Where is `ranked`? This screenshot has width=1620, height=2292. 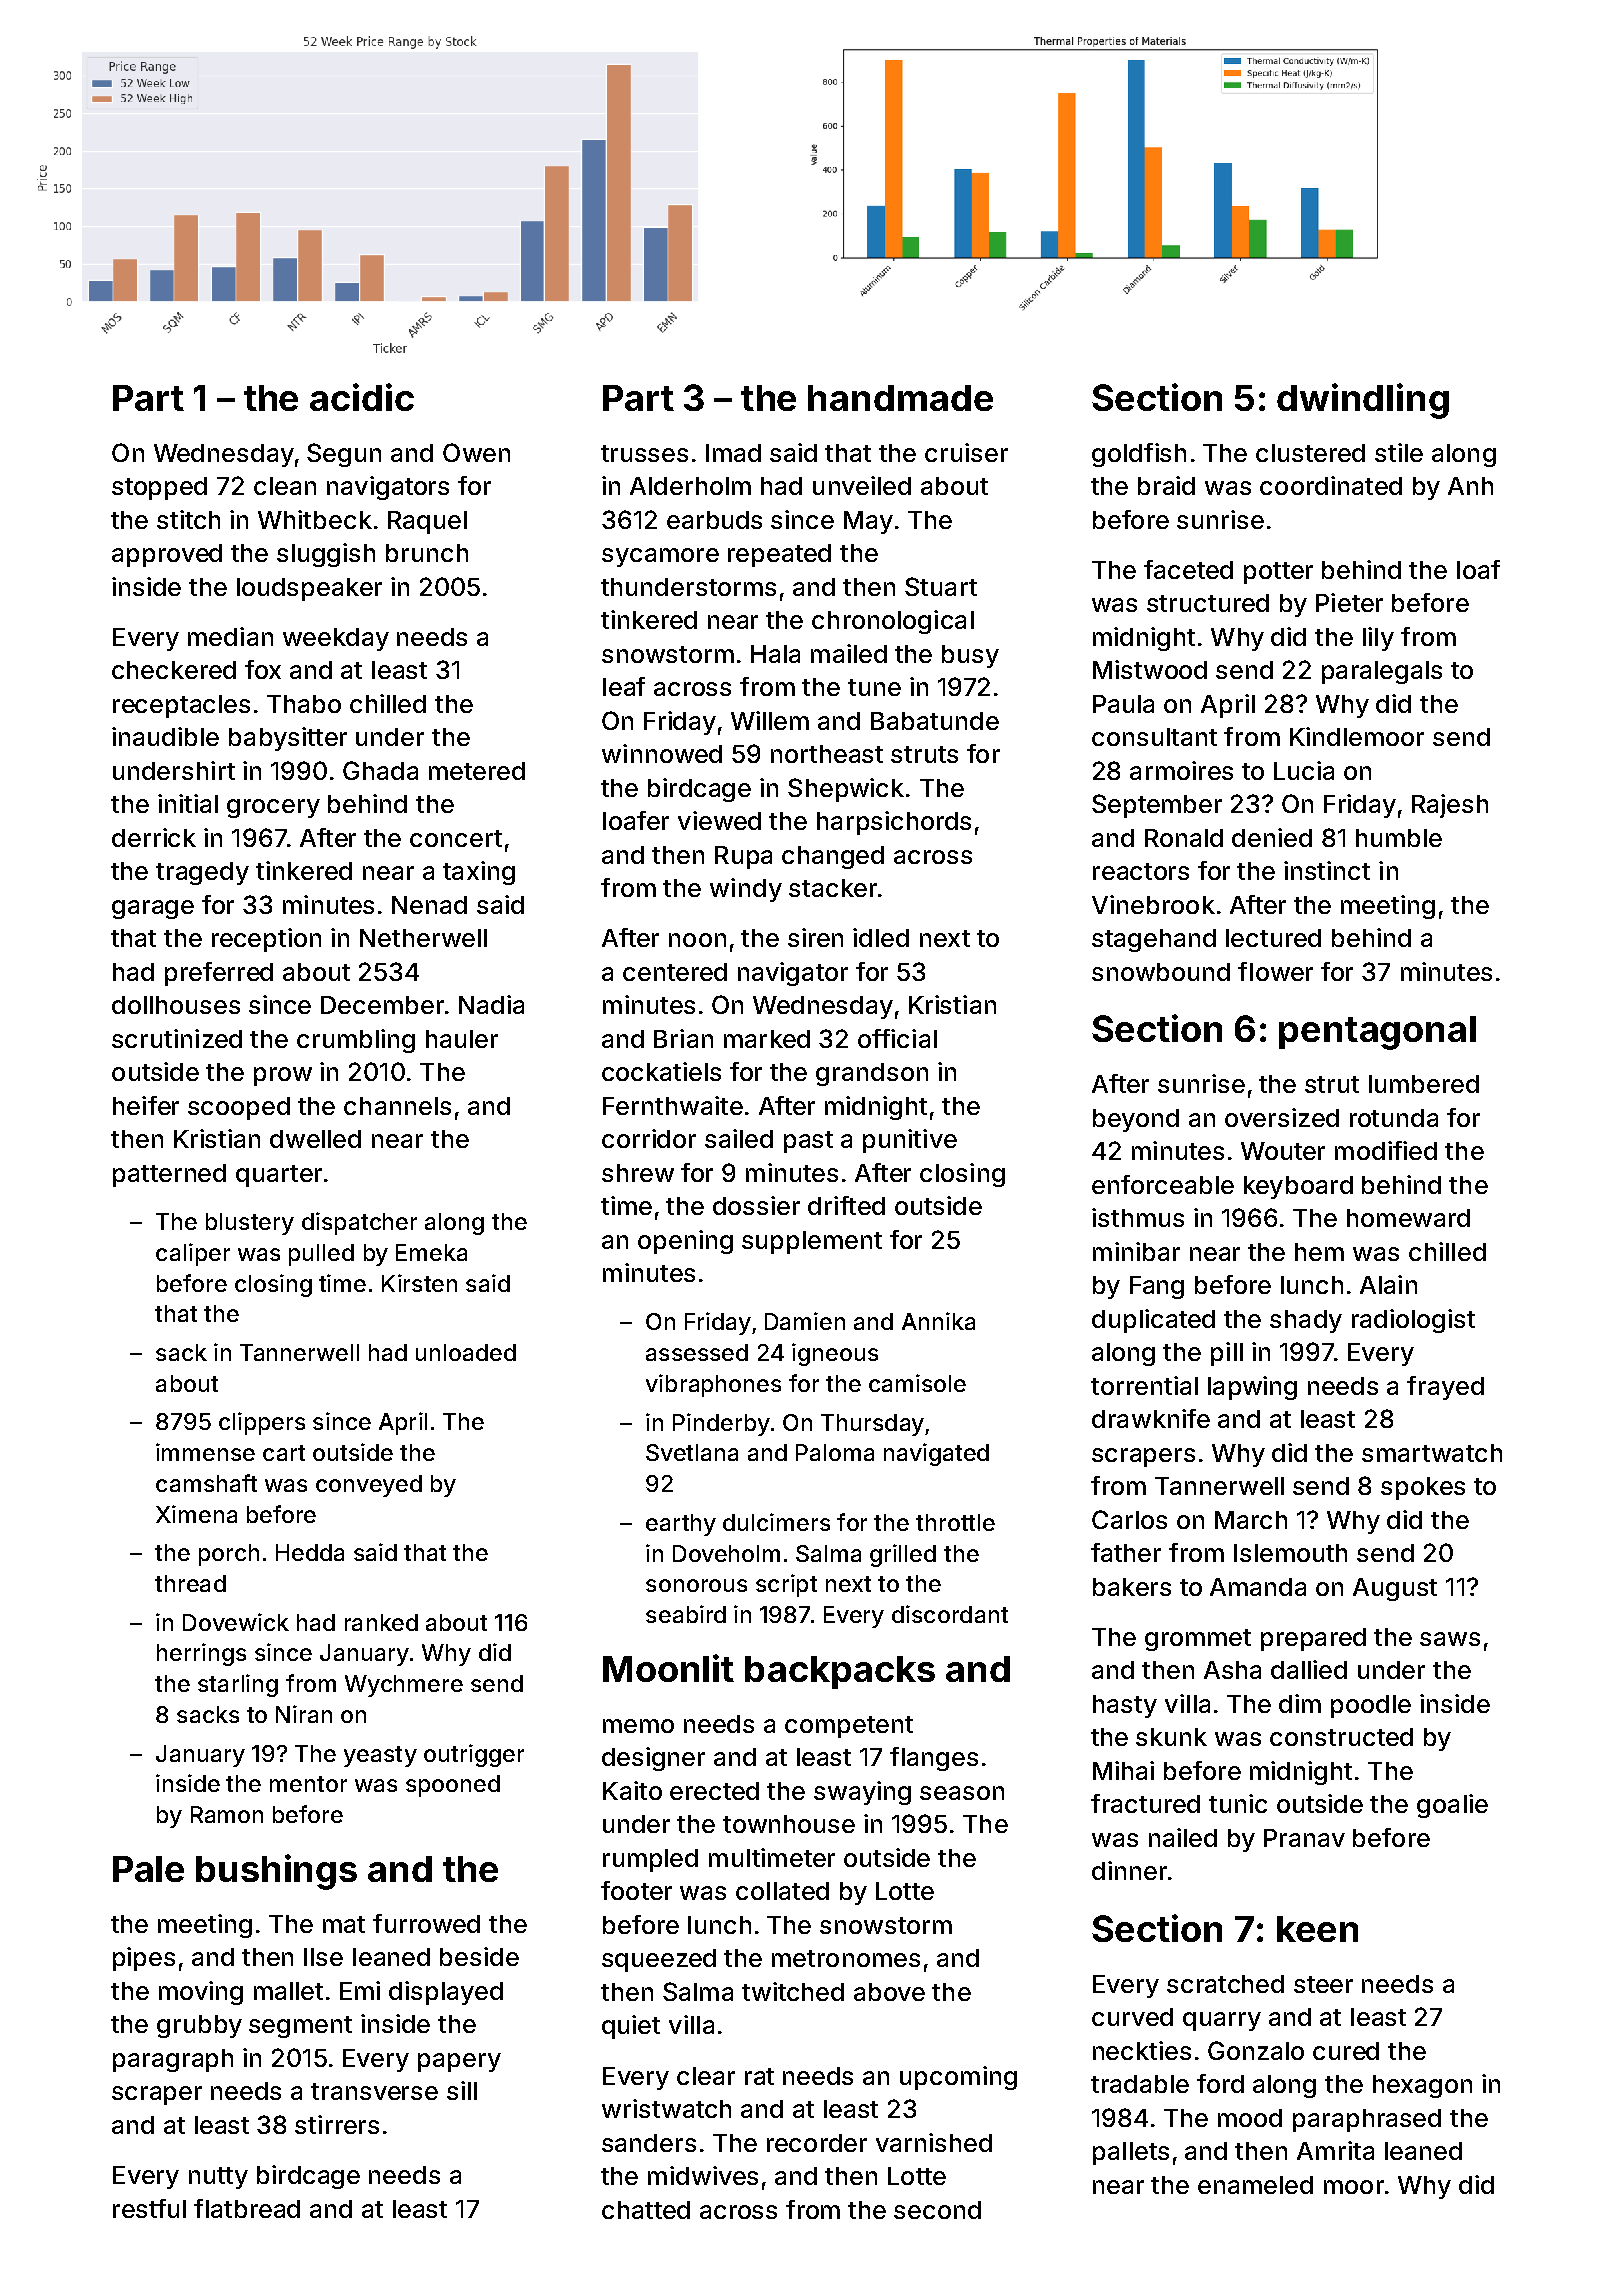
ranked is located at coordinates (381, 1622).
